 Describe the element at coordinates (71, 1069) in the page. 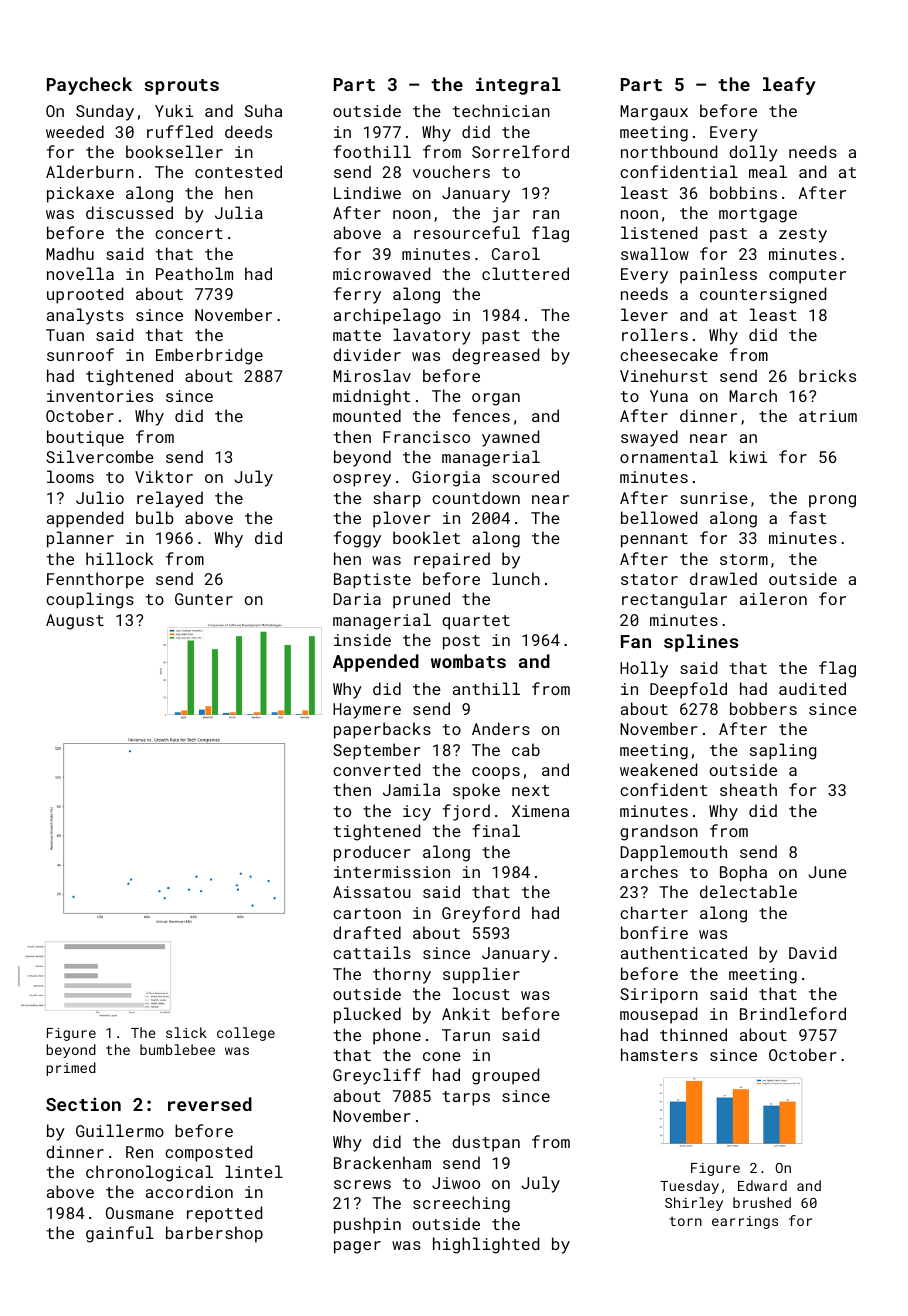

I see `primed` at that location.
